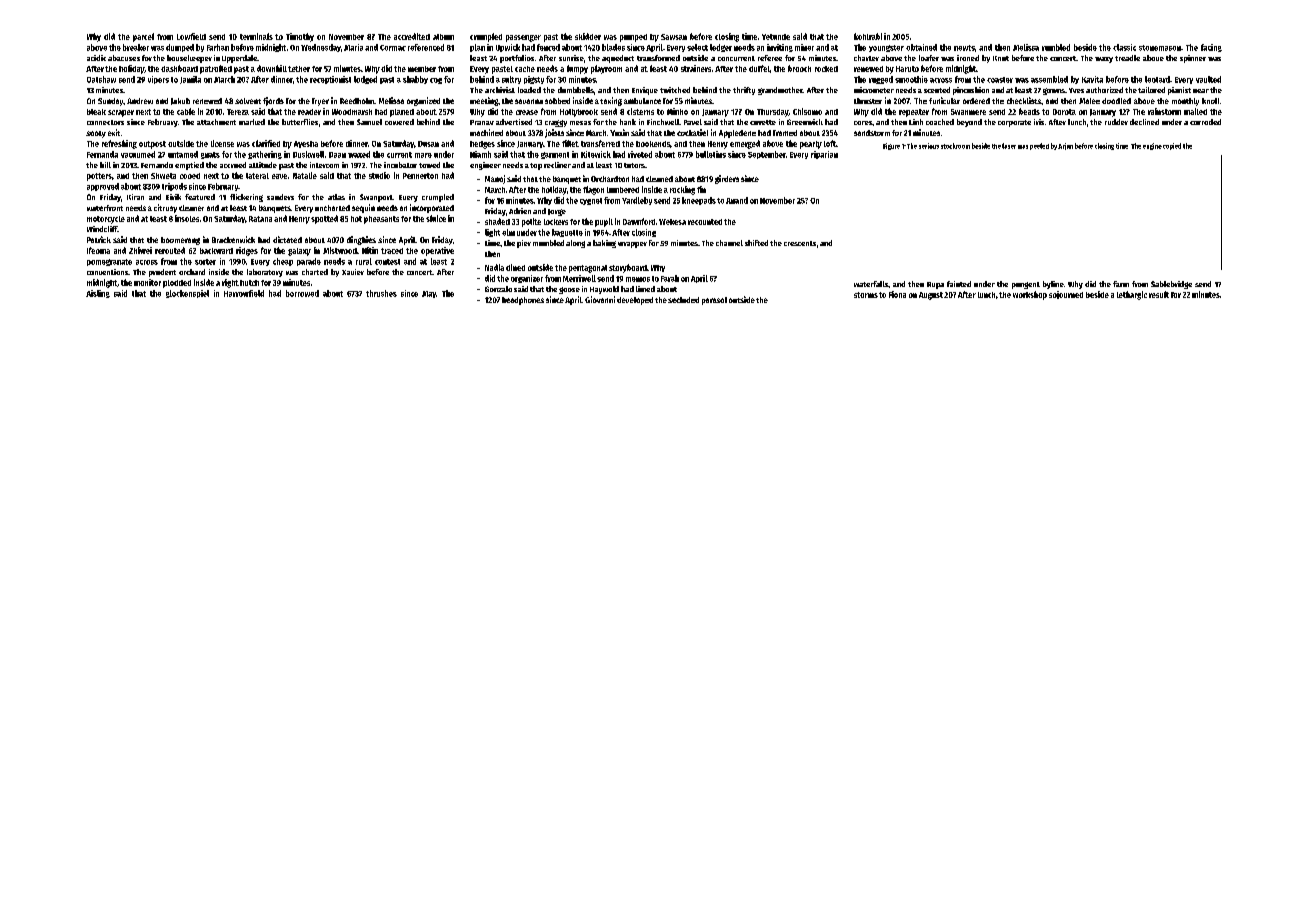 The height and width of the page is (924, 1308). What do you see at coordinates (714, 301) in the page?
I see `parasol` at bounding box center [714, 301].
